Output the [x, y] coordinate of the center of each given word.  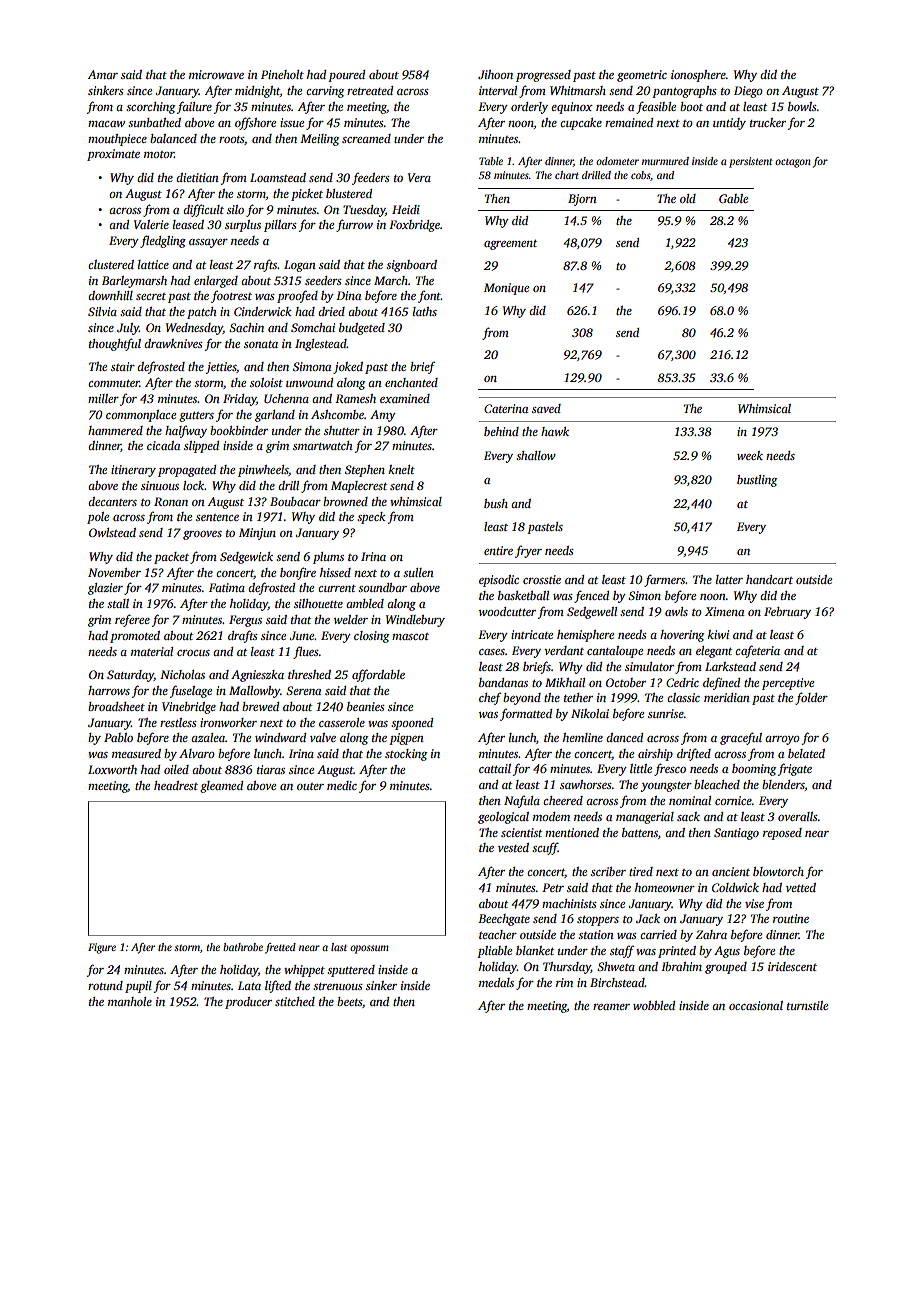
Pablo [118, 737]
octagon [793, 163]
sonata [261, 344]
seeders [323, 280]
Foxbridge [414, 226]
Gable [733, 198]
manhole [130, 1001]
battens [640, 832]
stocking [406, 755]
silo [235, 209]
